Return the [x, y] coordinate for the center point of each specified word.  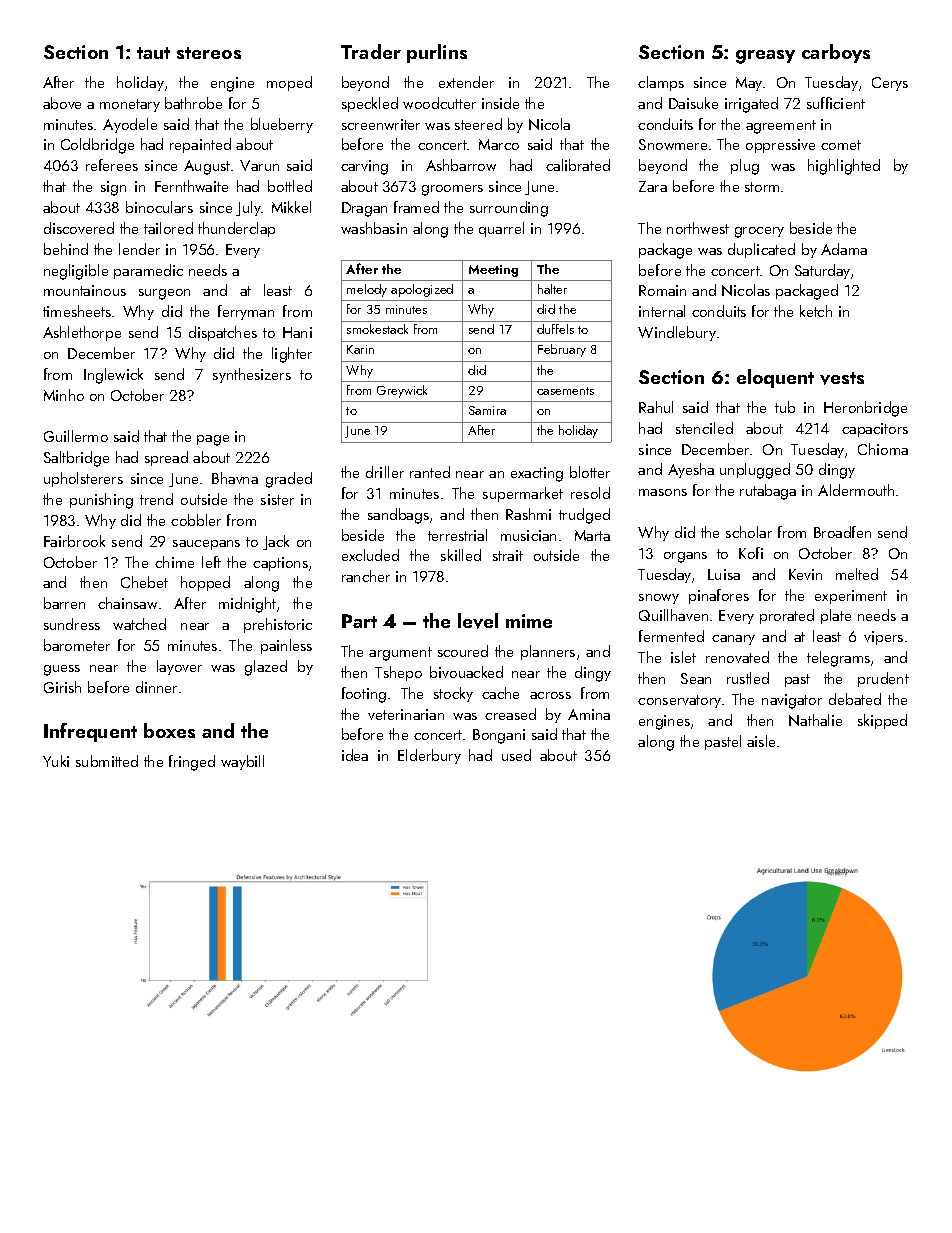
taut [153, 53]
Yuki [56, 761]
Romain [662, 290]
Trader [371, 51]
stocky [453, 694]
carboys [836, 53]
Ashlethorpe [82, 333]
